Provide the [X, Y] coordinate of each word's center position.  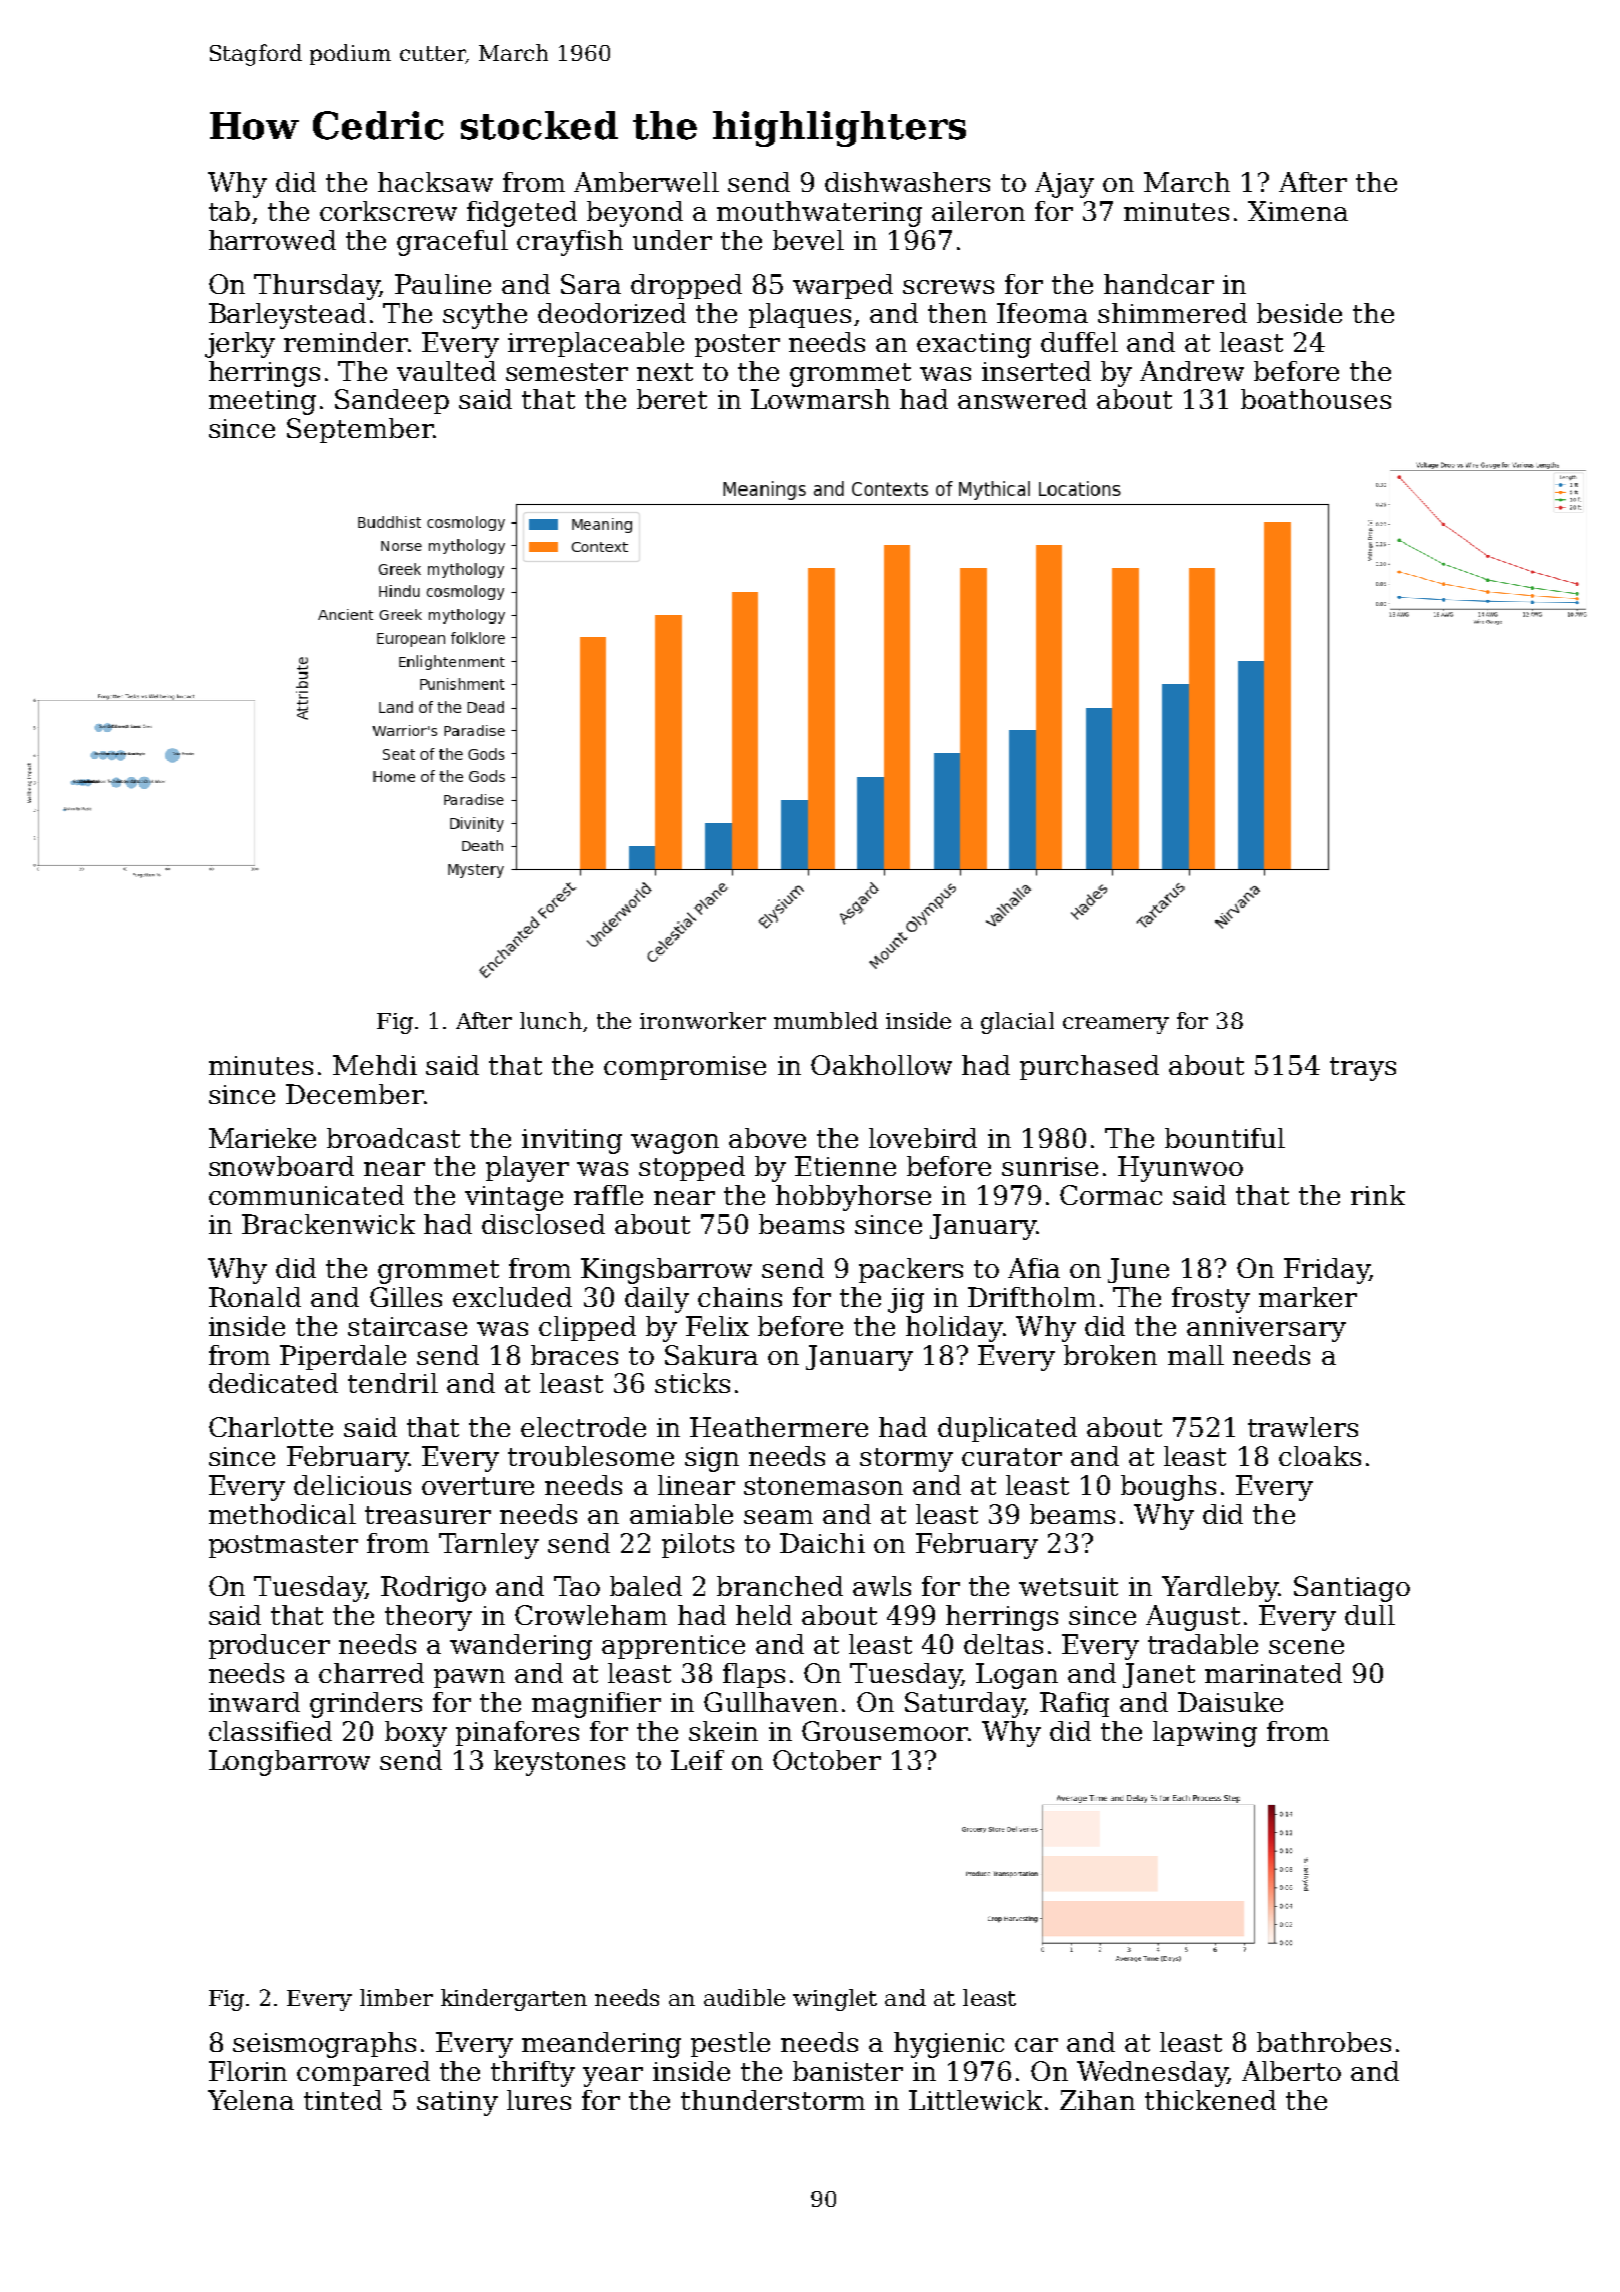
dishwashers [907, 182]
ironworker [703, 1020]
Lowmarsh [820, 399]
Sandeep [392, 401]
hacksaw [435, 182]
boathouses [1316, 399]
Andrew [1192, 371]
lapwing [1205, 1734]
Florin [248, 2071]
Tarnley [489, 1546]
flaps [754, 1675]
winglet [835, 2000]
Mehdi [375, 1065]
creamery [1116, 1025]
